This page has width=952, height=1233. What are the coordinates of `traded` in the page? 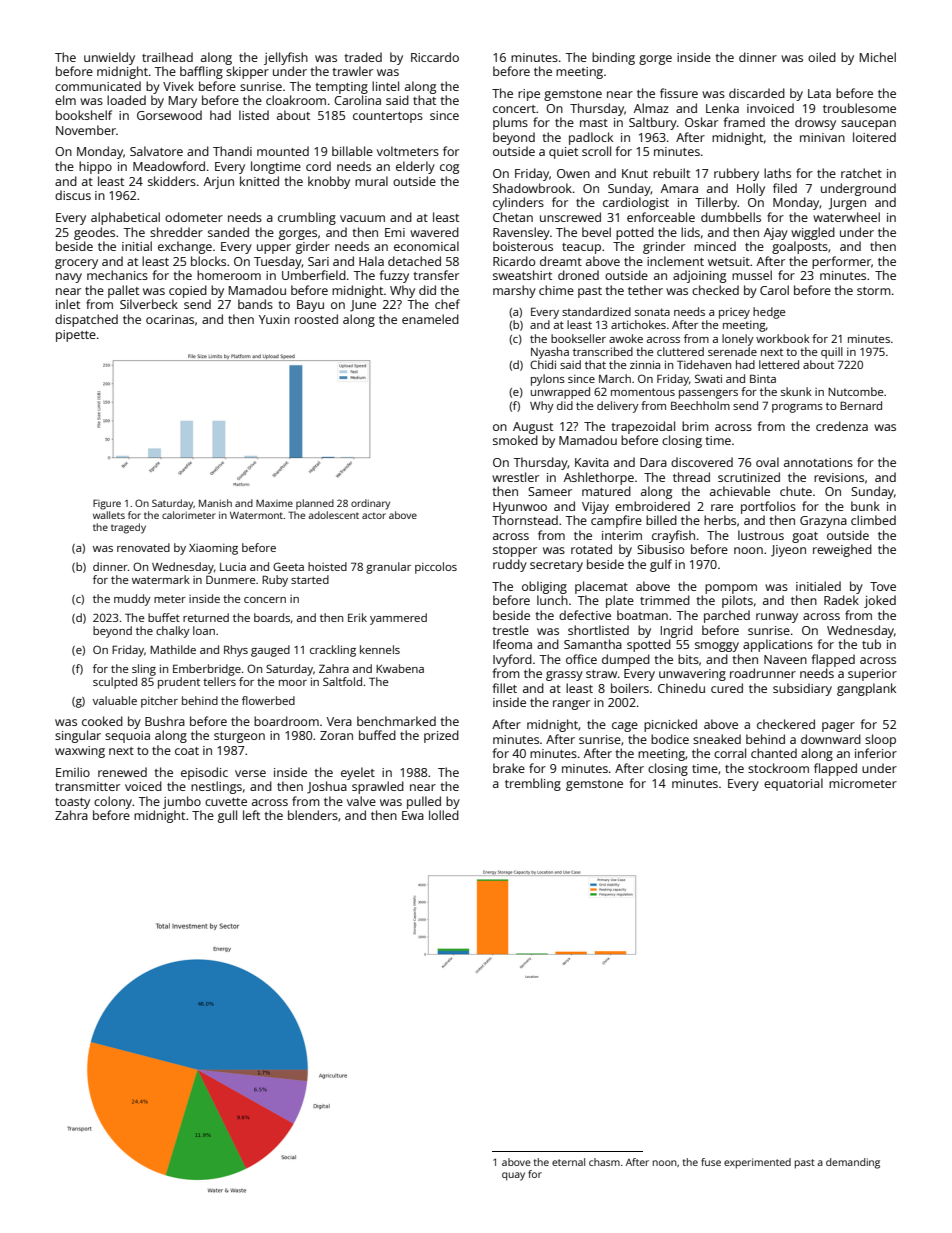 It's located at (363, 57).
